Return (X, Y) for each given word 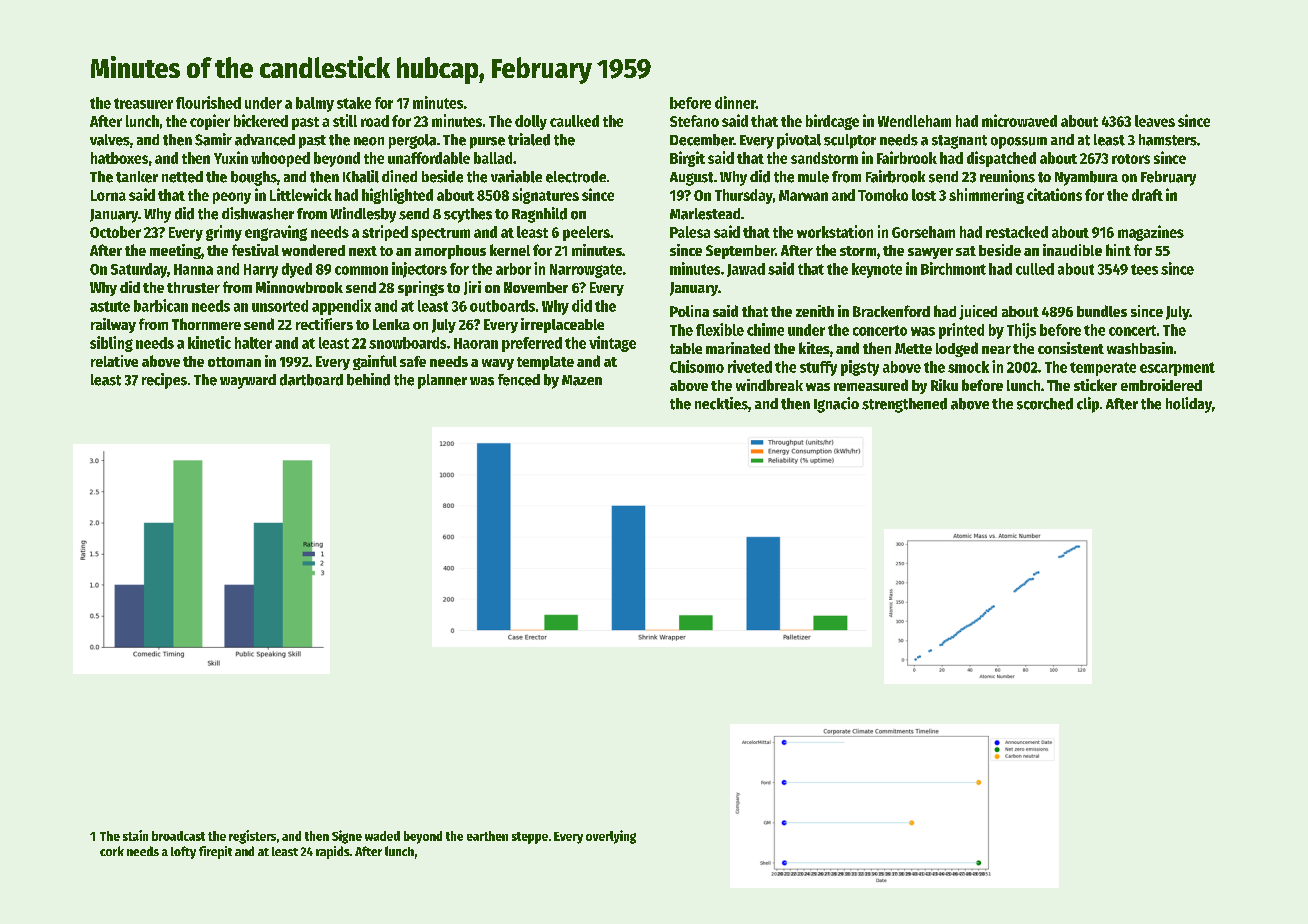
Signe (347, 837)
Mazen (582, 380)
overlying (611, 837)
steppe (530, 838)
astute (110, 306)
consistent (1071, 348)
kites (814, 348)
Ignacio (836, 405)
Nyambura (1086, 178)
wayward (248, 381)
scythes (468, 215)
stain (135, 835)
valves (110, 140)
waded (382, 836)
